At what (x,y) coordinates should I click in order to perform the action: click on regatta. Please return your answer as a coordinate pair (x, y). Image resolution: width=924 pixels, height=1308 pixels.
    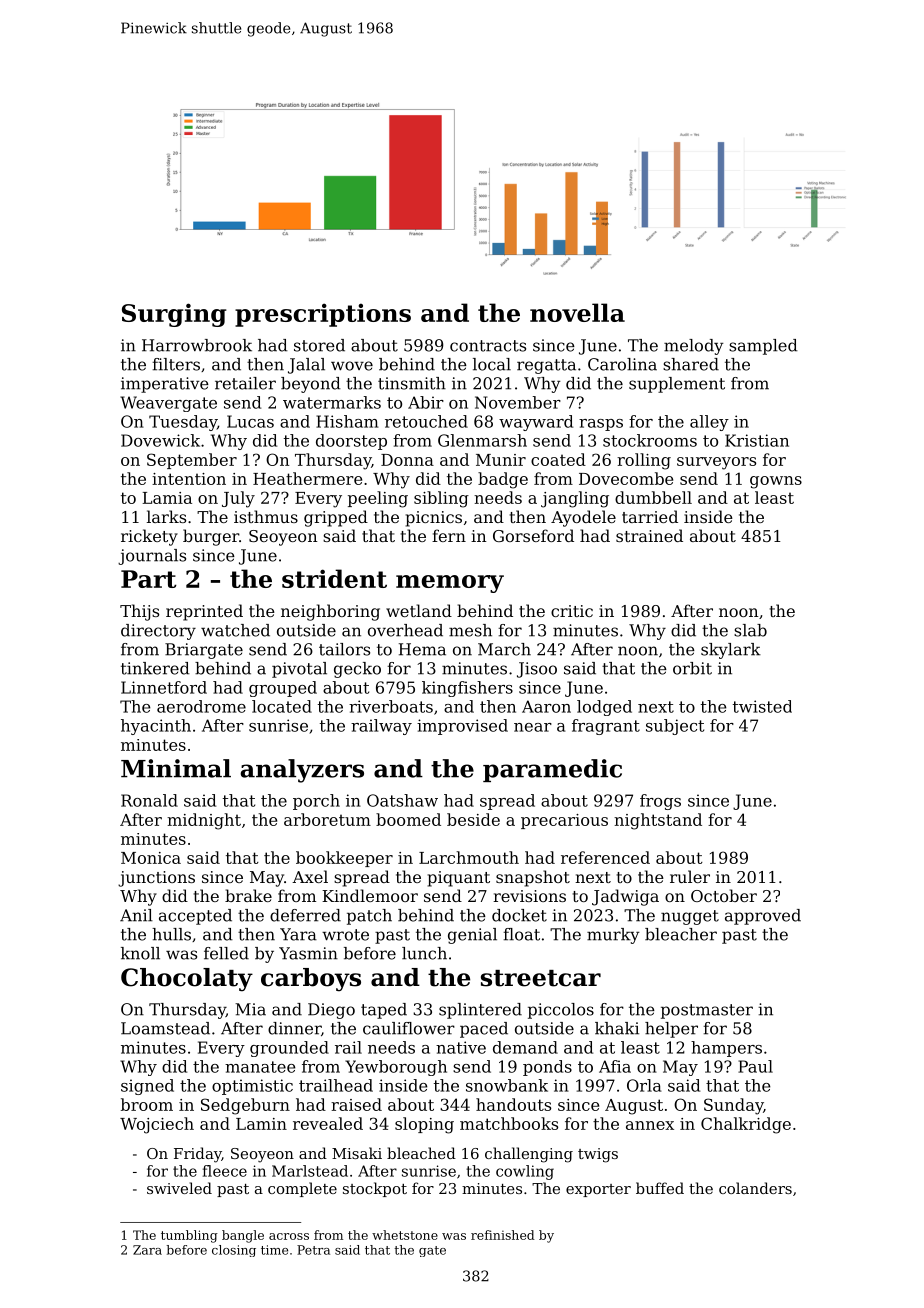
    Looking at the image, I should click on (546, 366).
